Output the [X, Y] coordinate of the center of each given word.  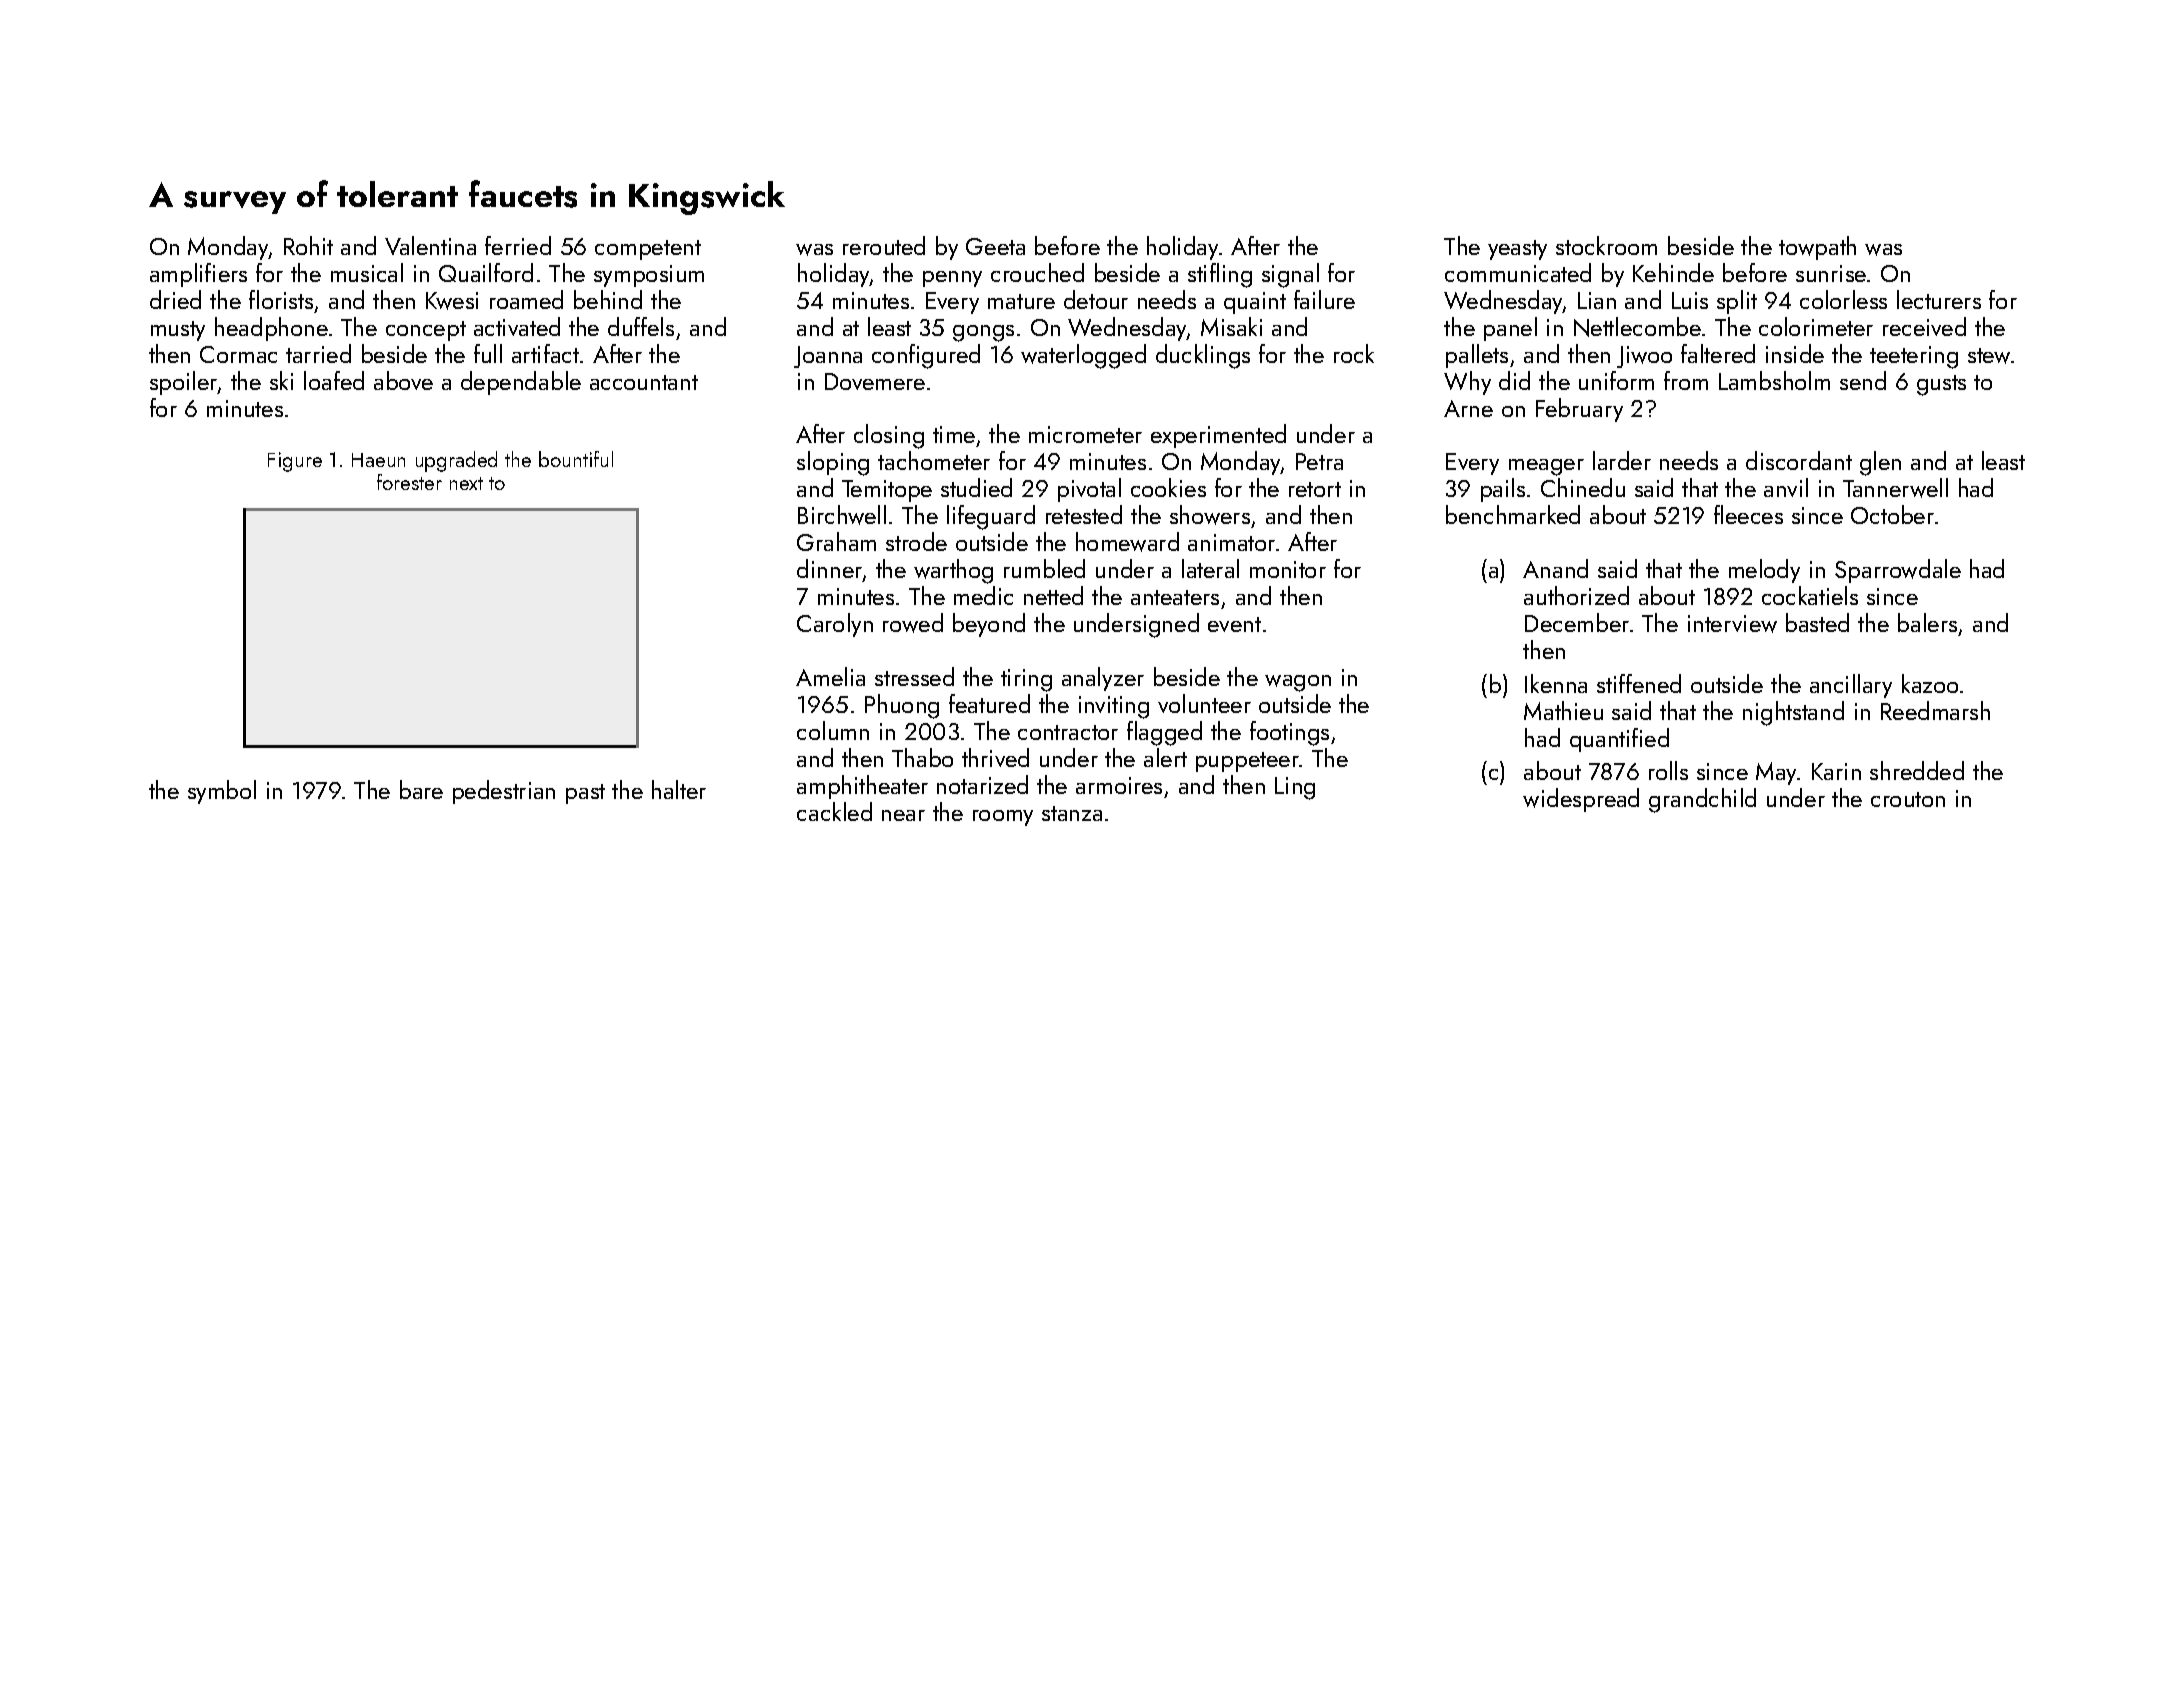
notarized [982, 784]
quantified [1619, 740]
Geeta [995, 246]
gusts [1941, 385]
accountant [644, 382]
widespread [1581, 800]
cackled [834, 811]
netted [1053, 595]
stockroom [1606, 245]
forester [409, 482]
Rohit [308, 245]
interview [1732, 624]
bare [421, 789]
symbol [222, 792]
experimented [1218, 436]
